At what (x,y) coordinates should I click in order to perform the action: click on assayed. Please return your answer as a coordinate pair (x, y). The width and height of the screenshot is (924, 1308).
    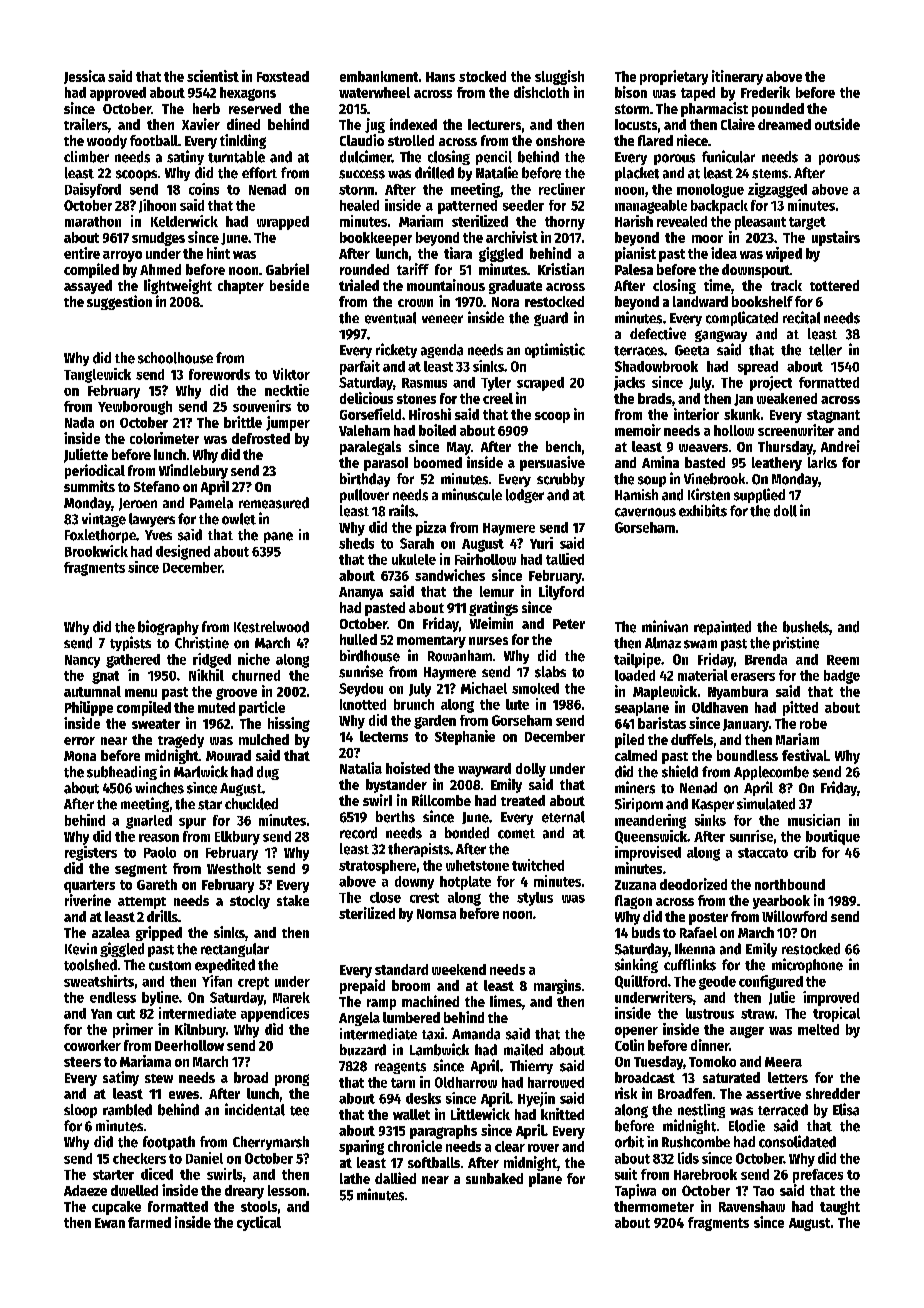
    Looking at the image, I should click on (88, 287).
